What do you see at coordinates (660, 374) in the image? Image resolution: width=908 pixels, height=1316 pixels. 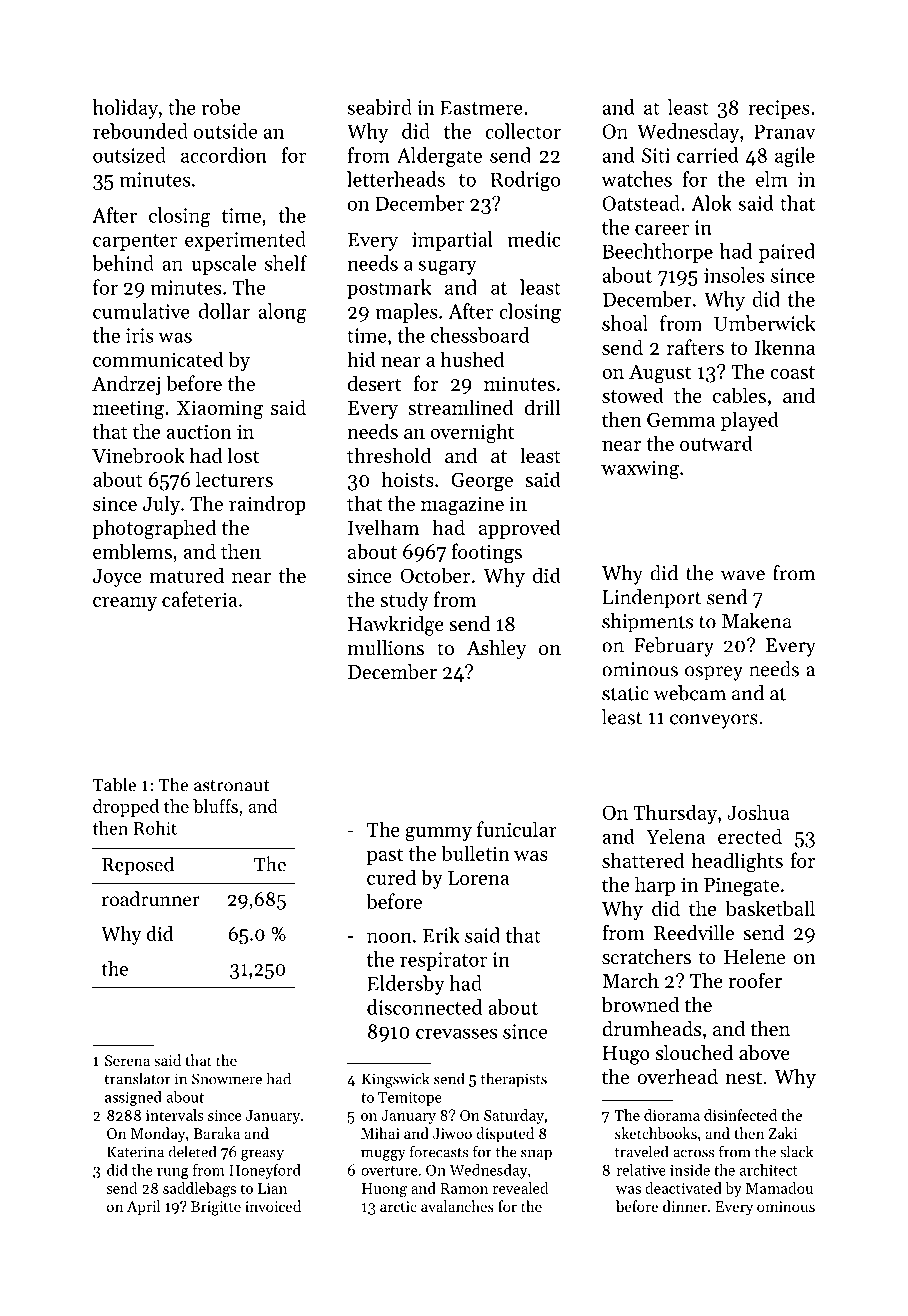 I see `August` at bounding box center [660, 374].
